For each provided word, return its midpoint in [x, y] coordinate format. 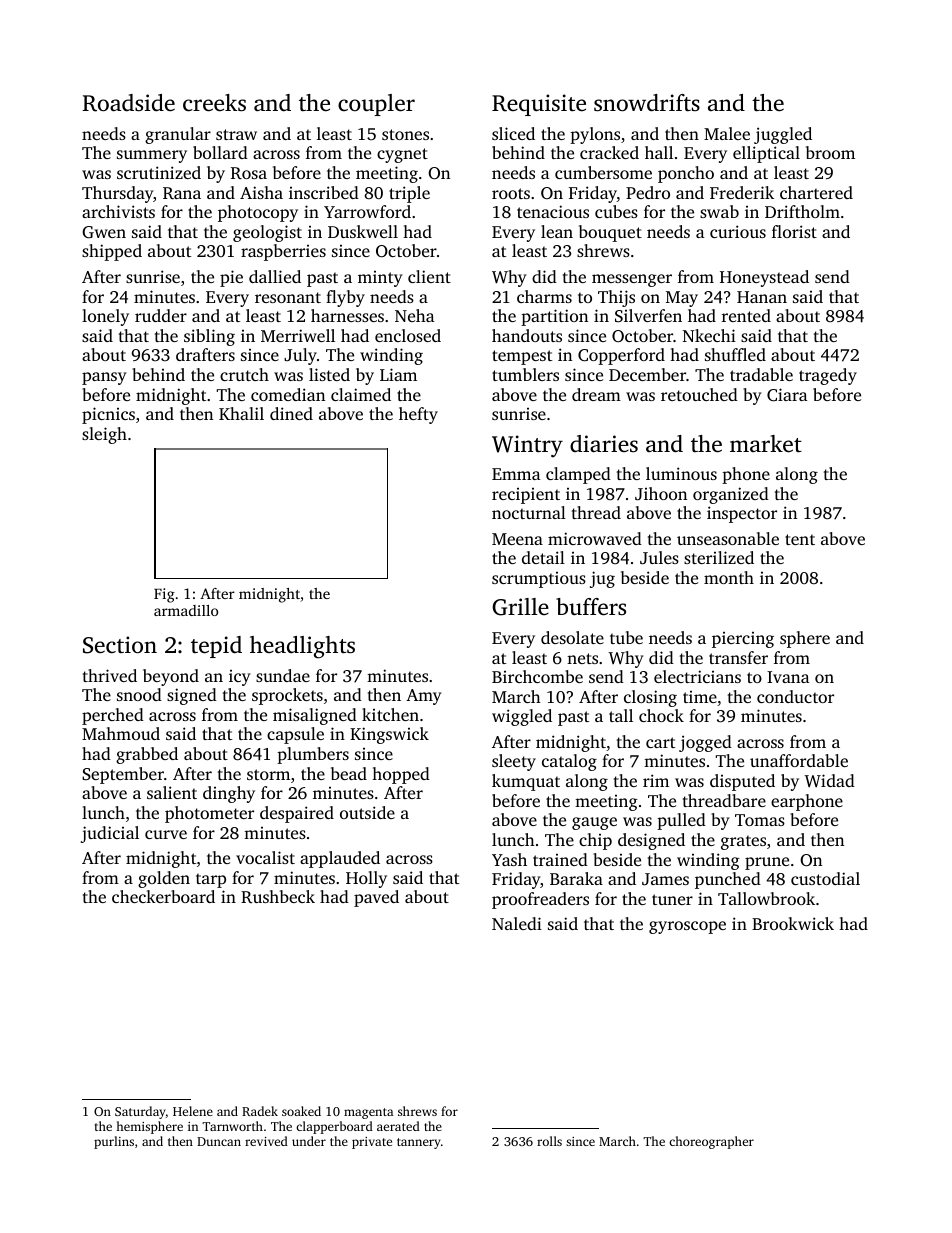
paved [376, 898]
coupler [376, 105]
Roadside [128, 103]
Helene [193, 1111]
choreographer [711, 1142]
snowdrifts [647, 103]
